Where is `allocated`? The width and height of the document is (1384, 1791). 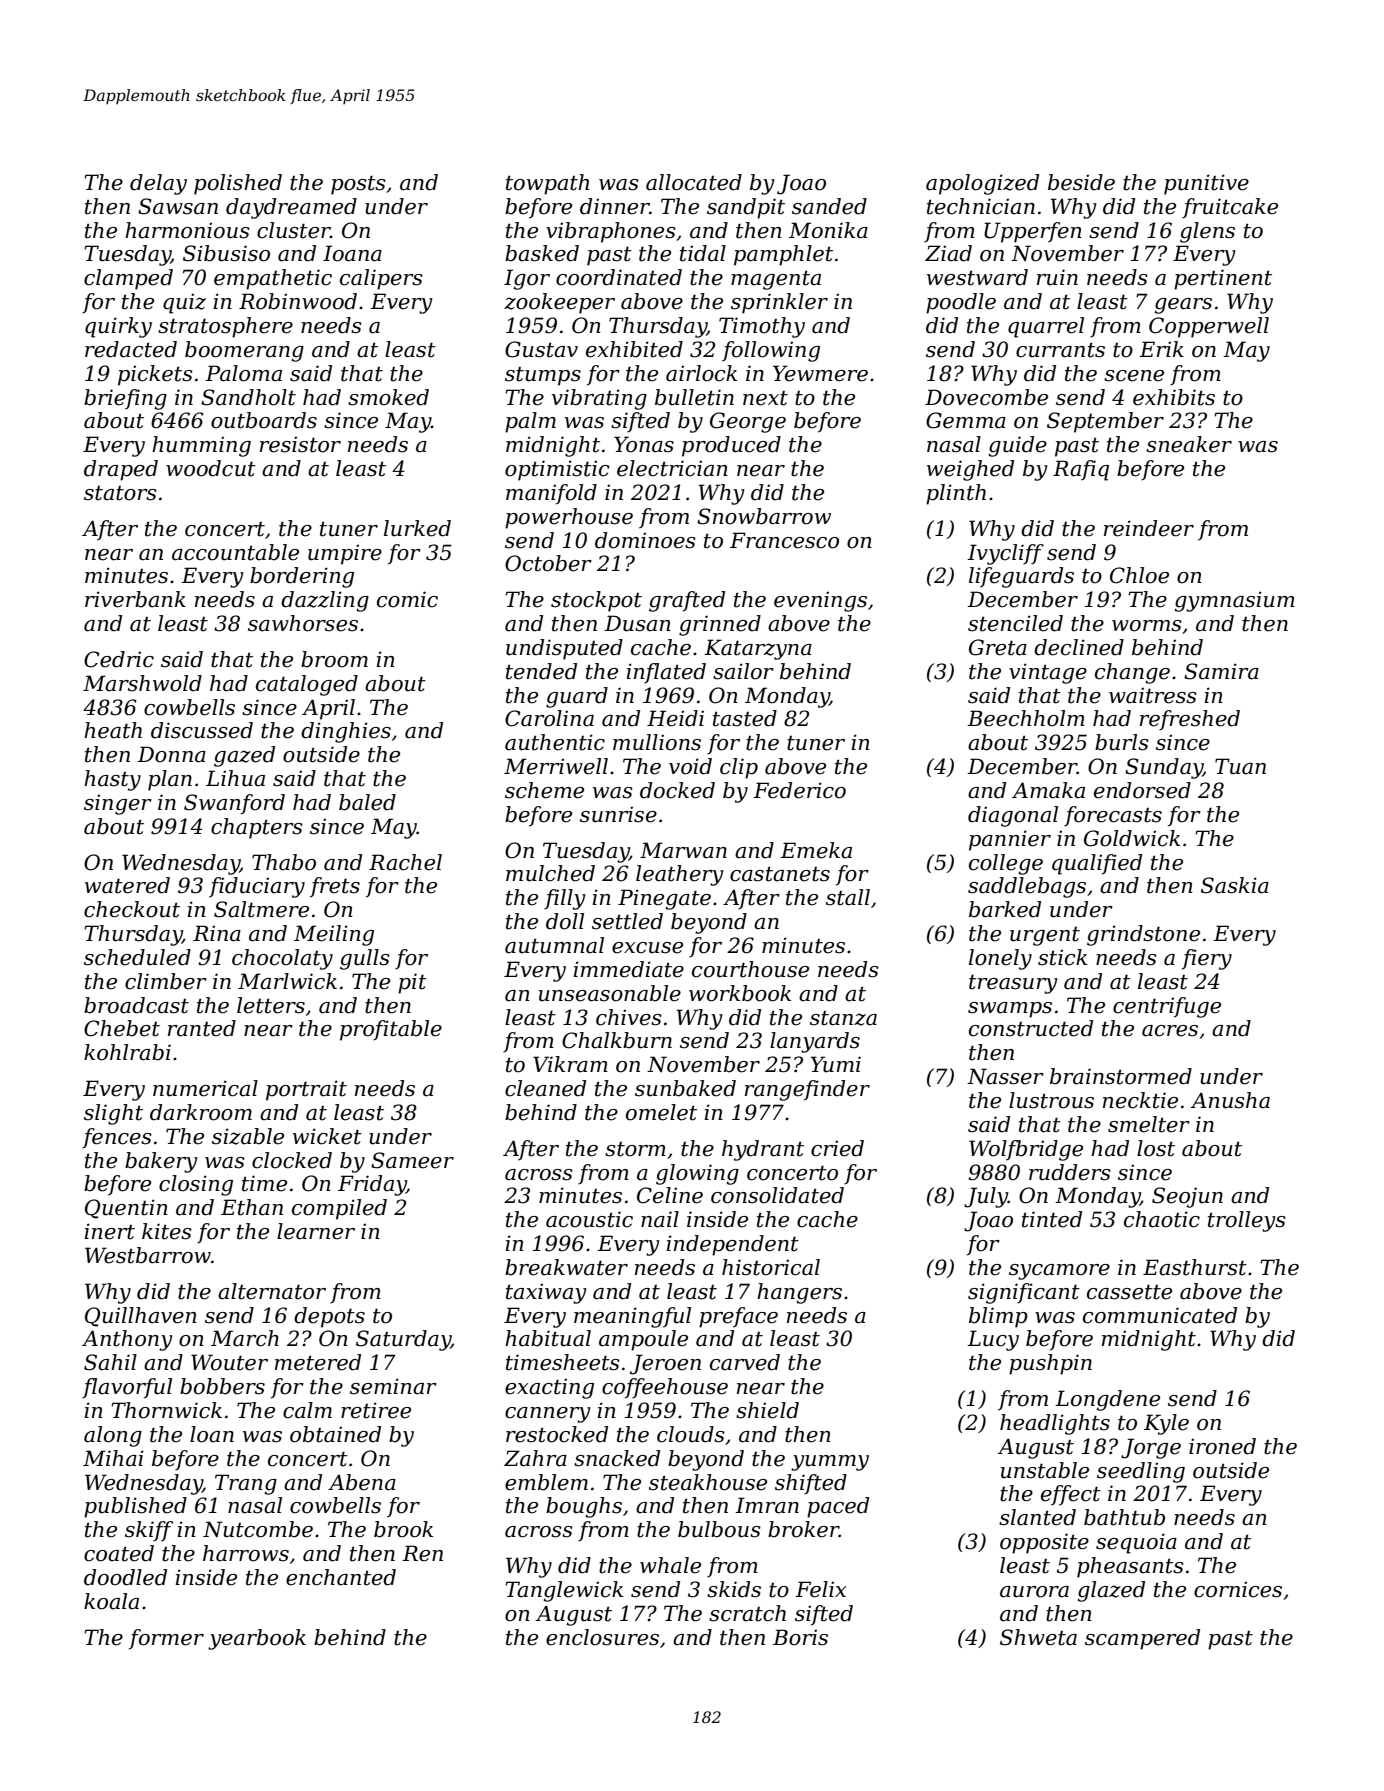 allocated is located at coordinates (694, 182).
